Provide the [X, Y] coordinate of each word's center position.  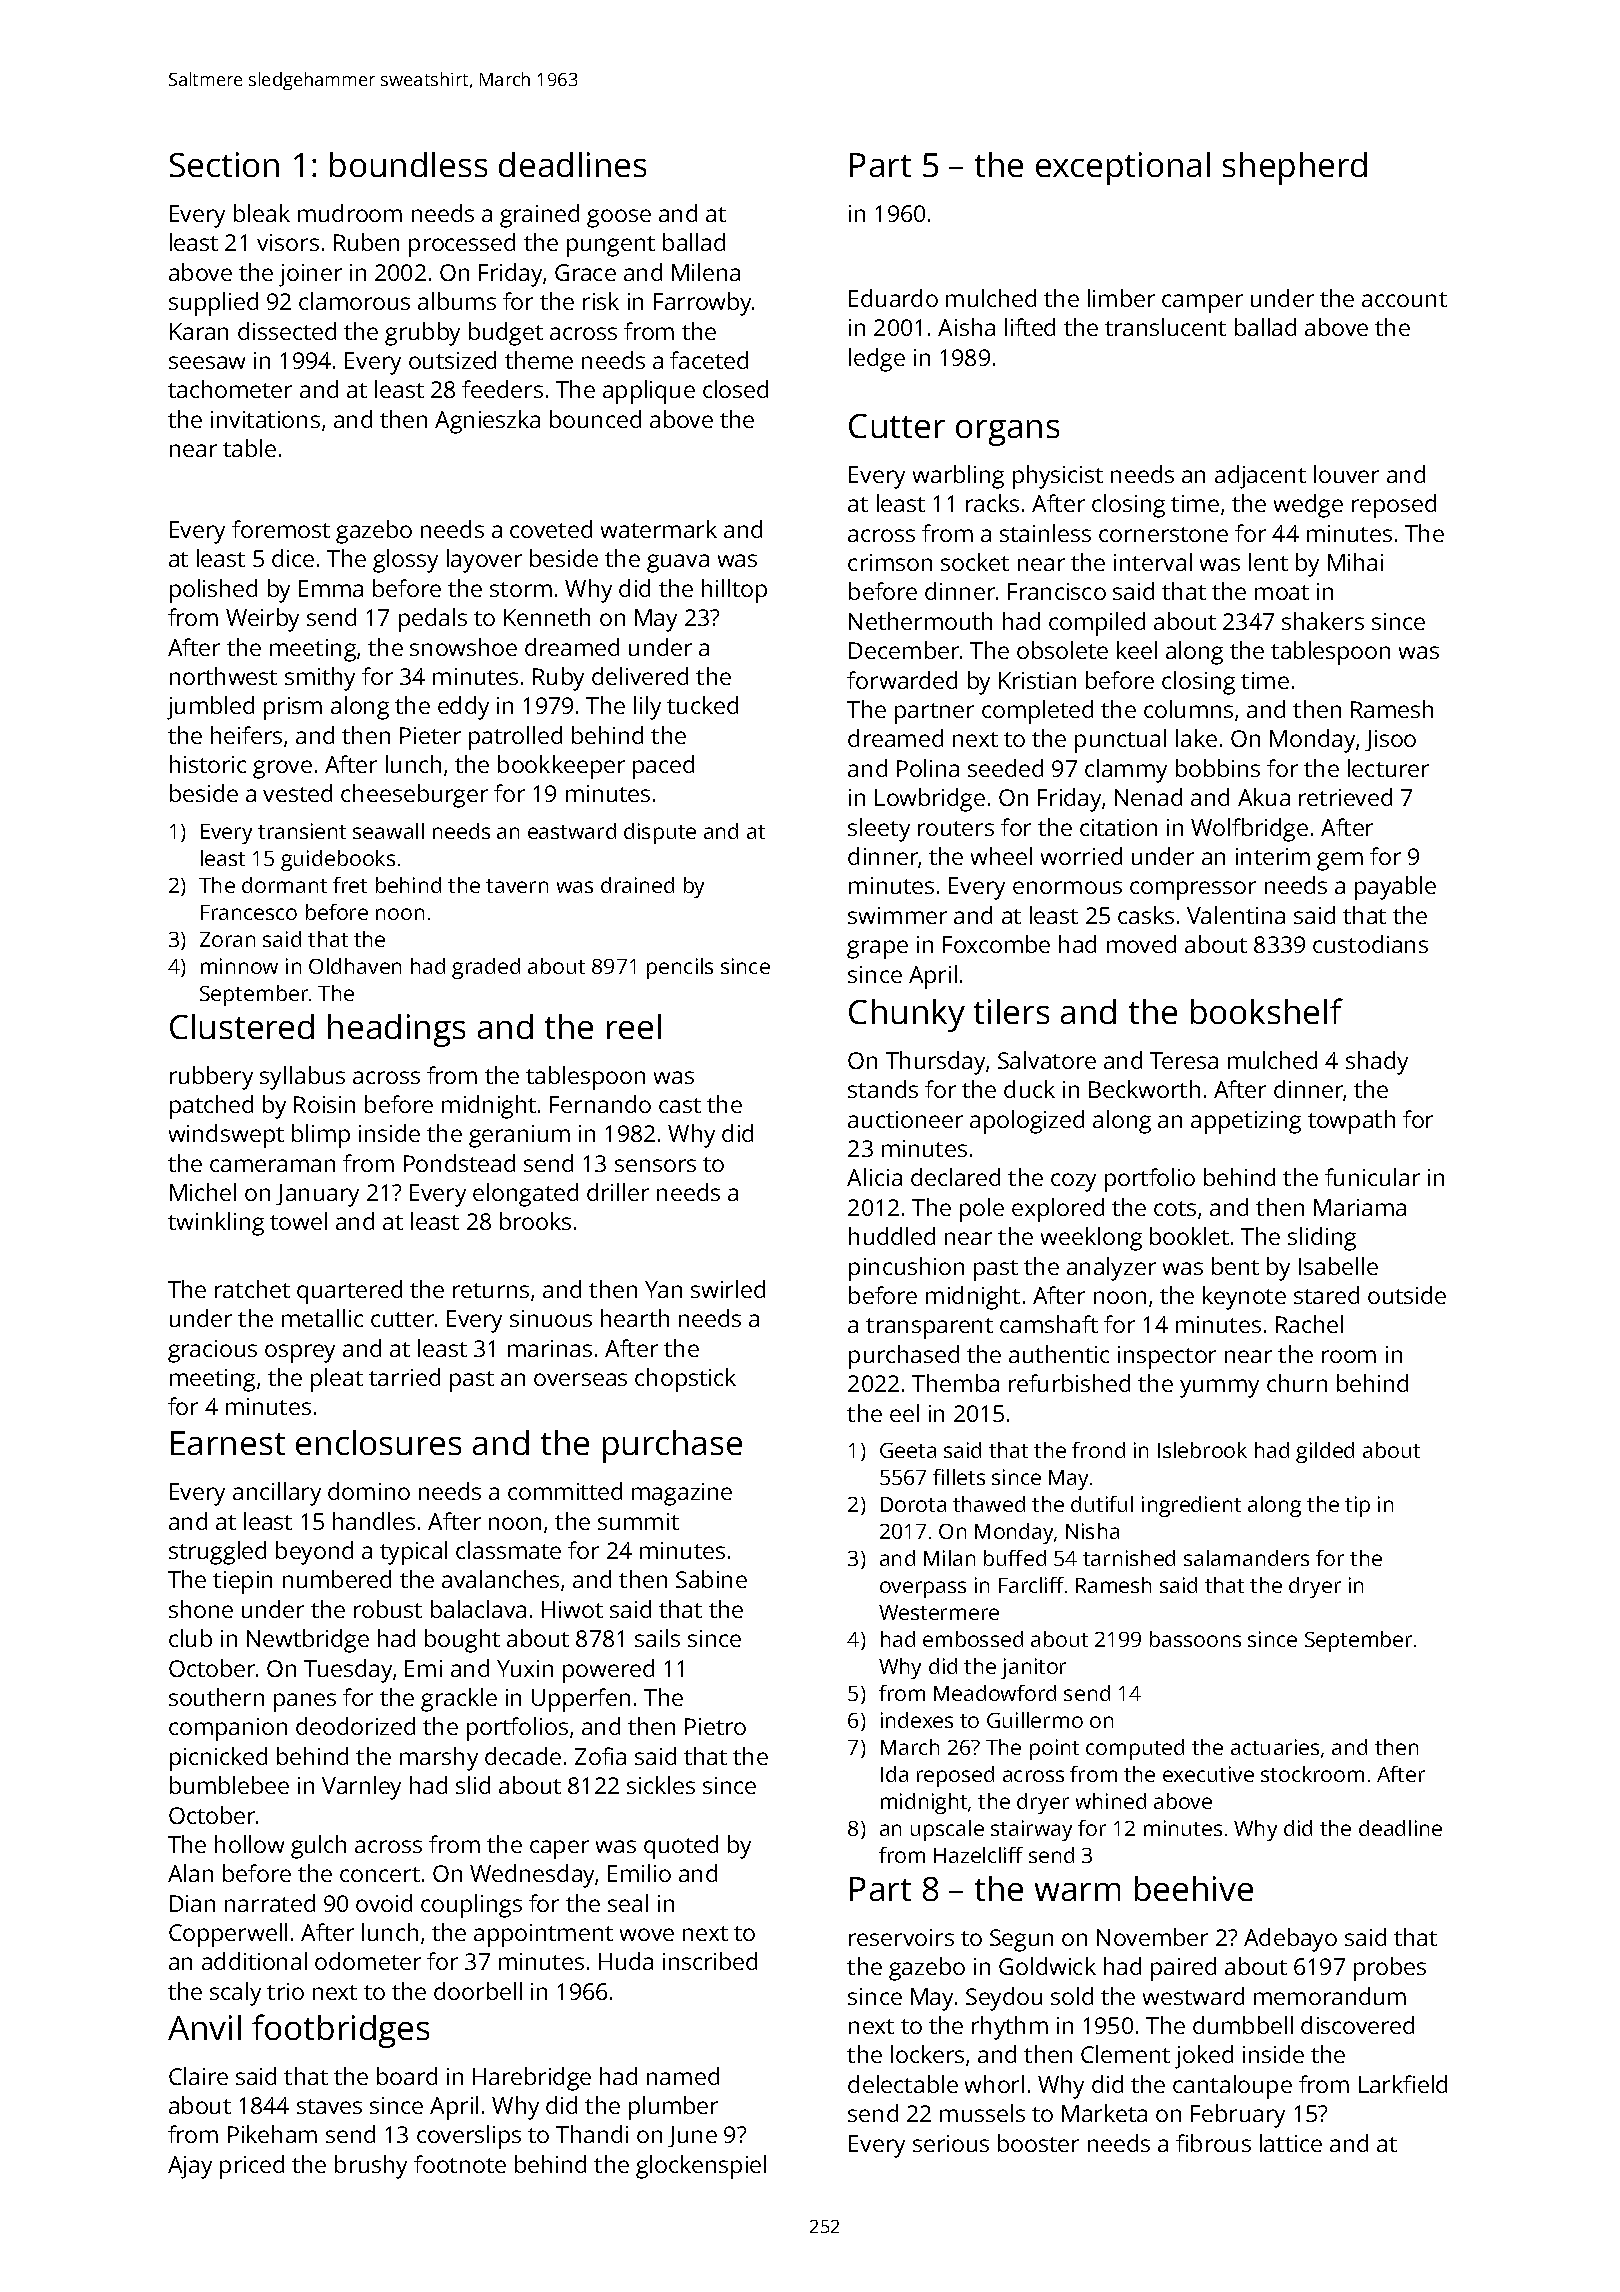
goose [619, 218]
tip [1357, 1506]
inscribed [710, 1961]
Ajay [190, 2167]
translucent [1165, 327]
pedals [433, 620]
